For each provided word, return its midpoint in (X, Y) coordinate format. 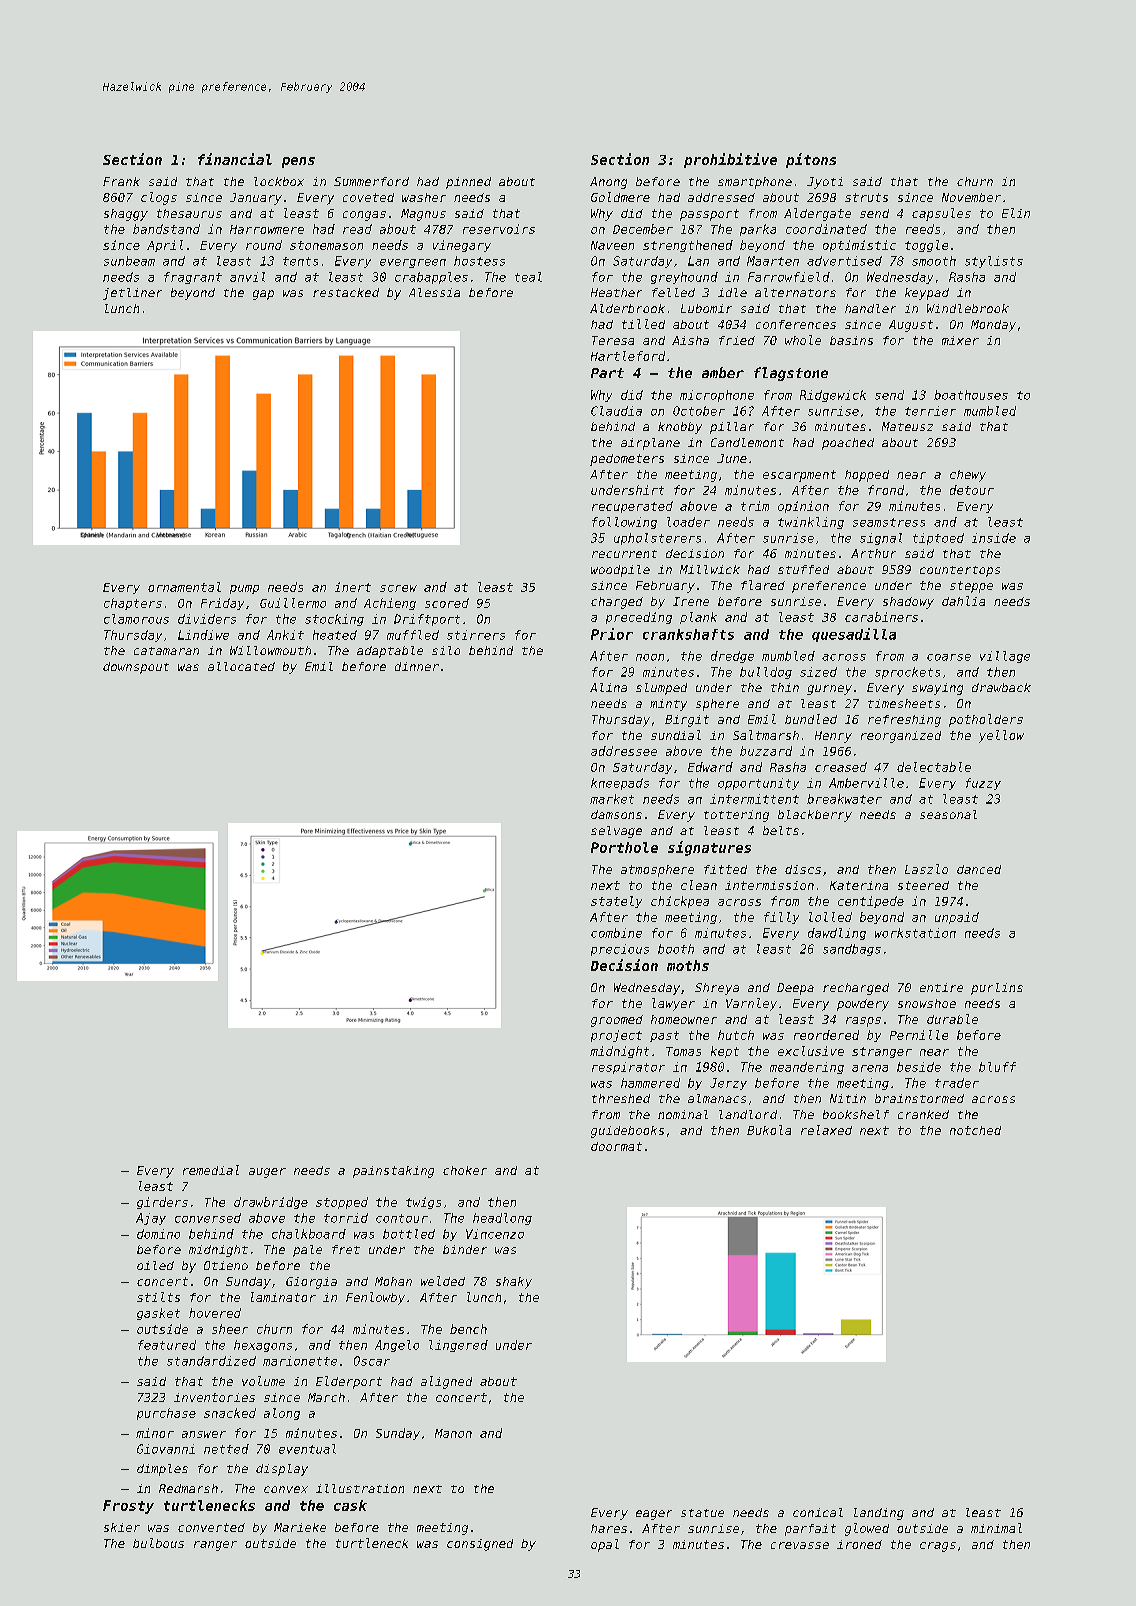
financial (235, 159)
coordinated (826, 229)
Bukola (769, 1130)
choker (465, 1170)
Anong (608, 183)
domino (158, 1234)
